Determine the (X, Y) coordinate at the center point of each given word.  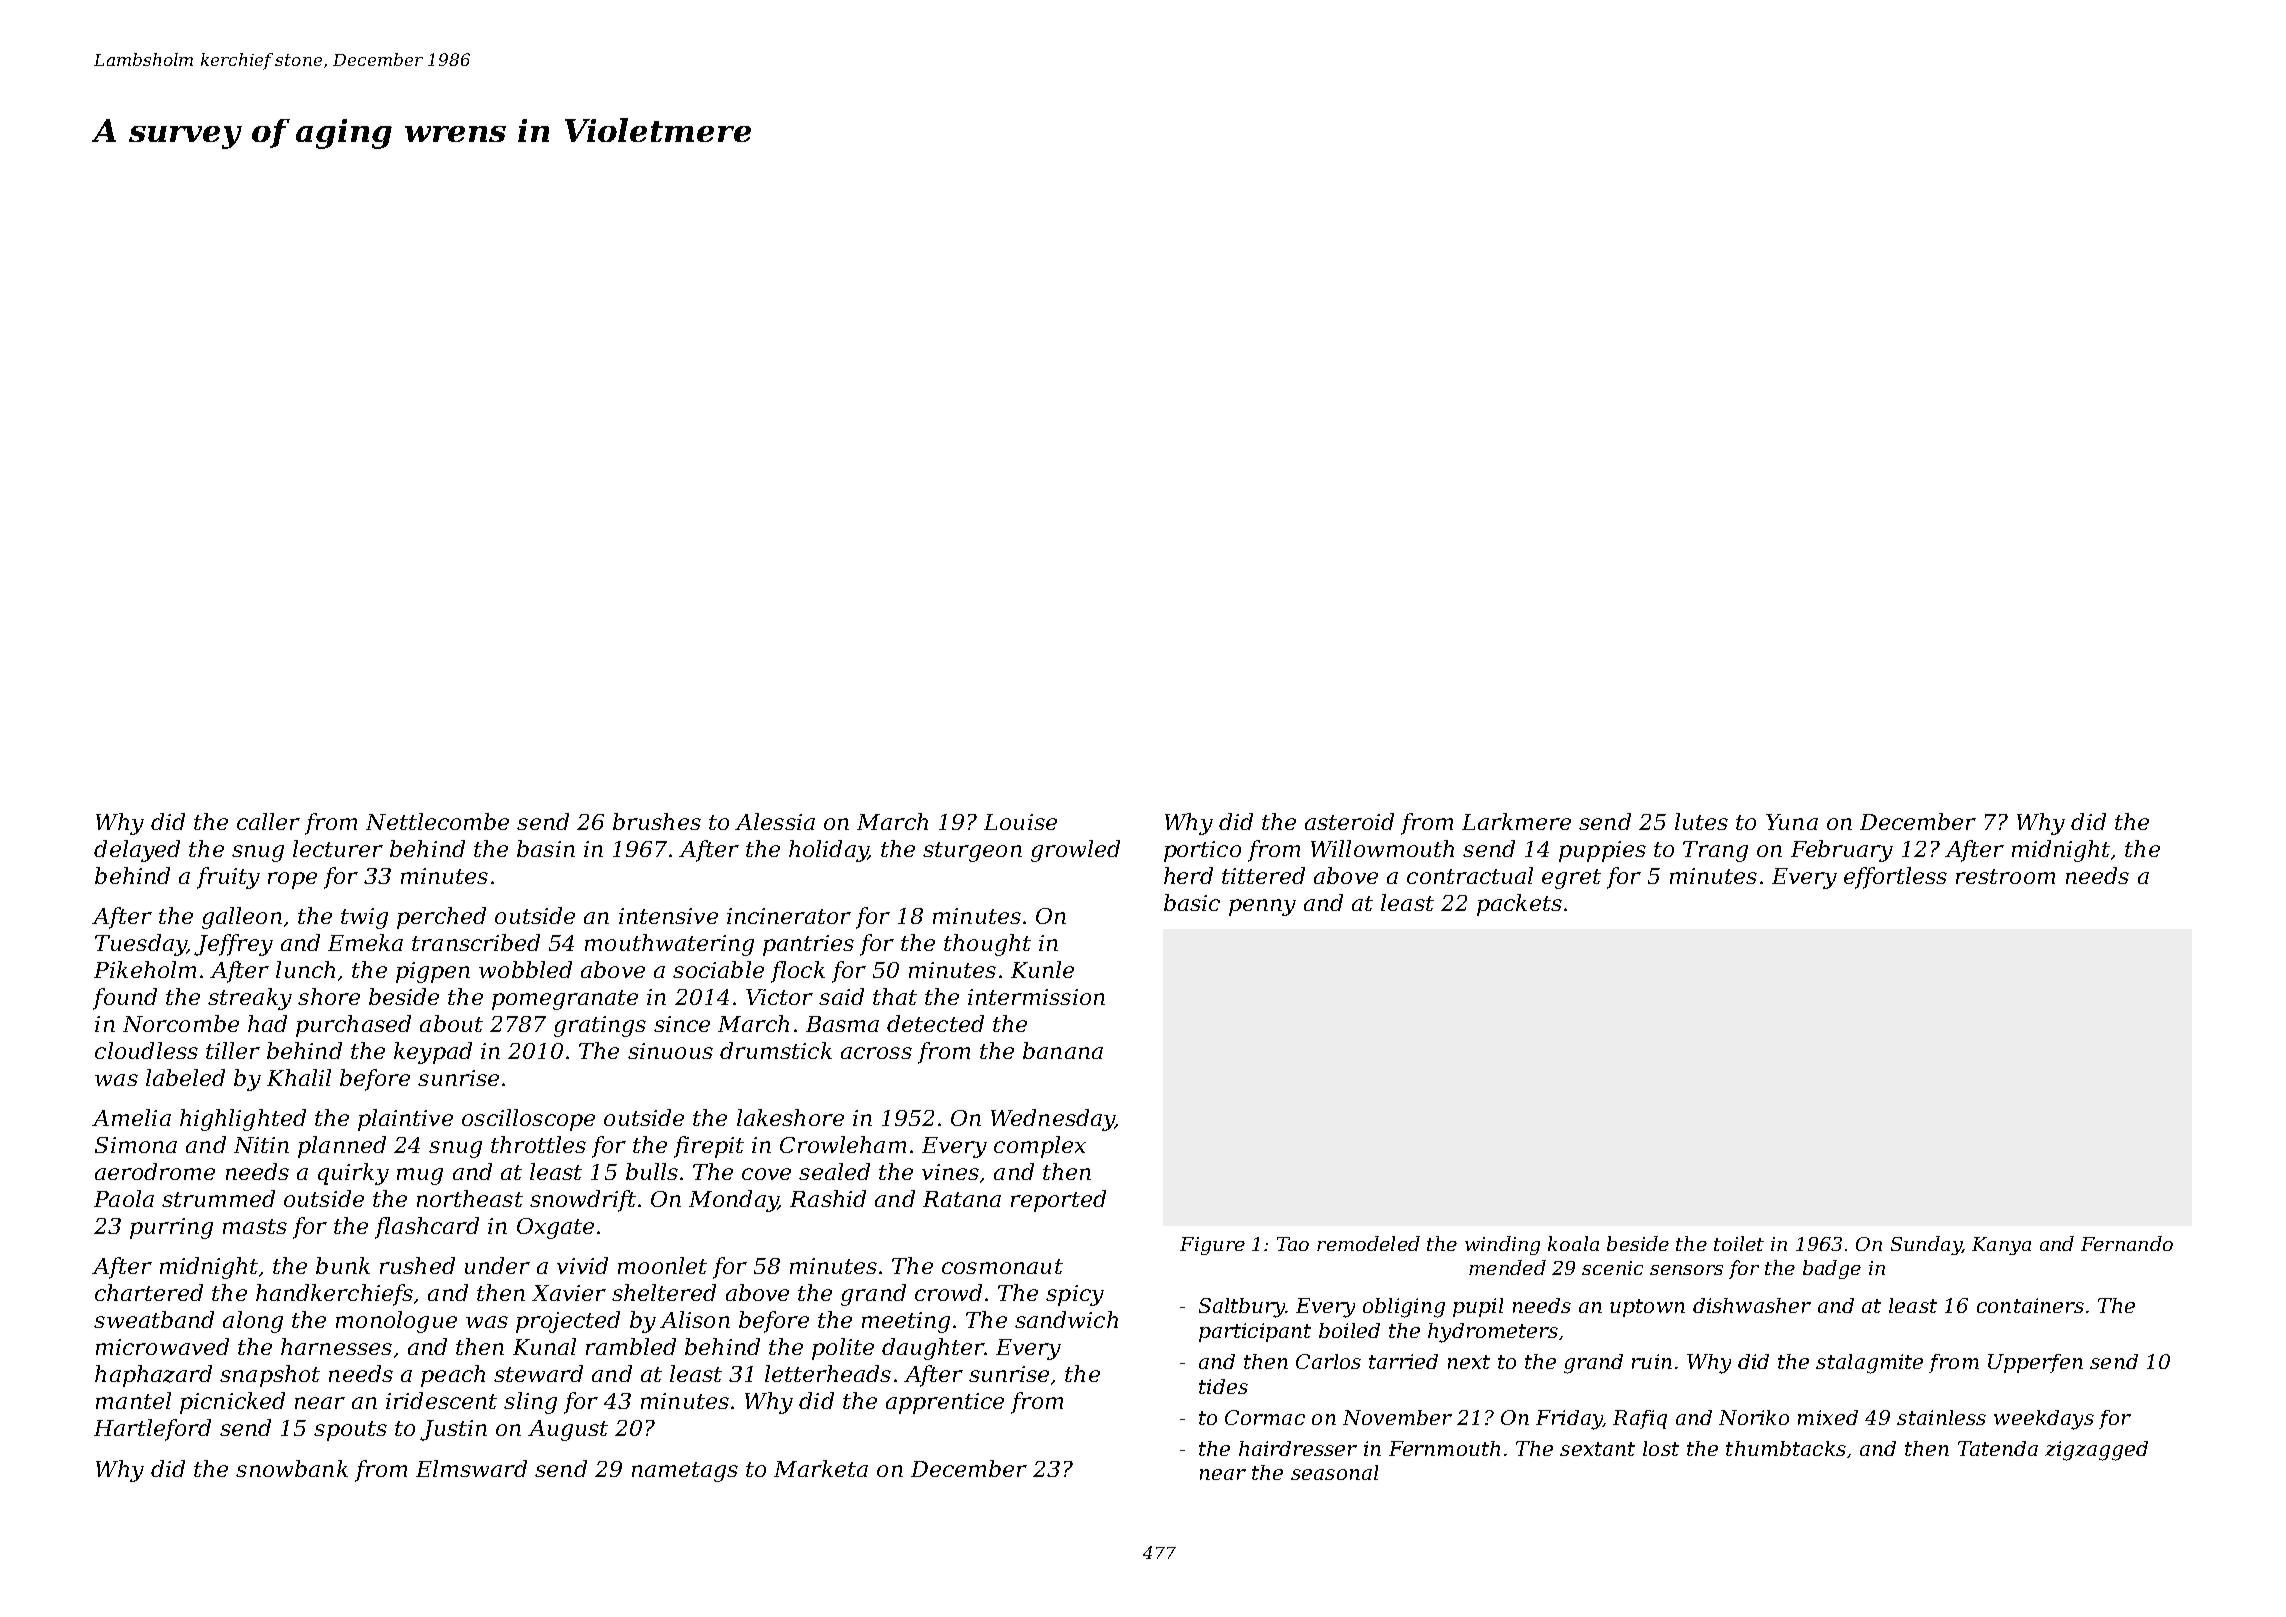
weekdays (2044, 1420)
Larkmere (1516, 821)
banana (1063, 1050)
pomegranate (565, 1000)
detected (935, 1023)
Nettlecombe (437, 821)
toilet (1739, 1243)
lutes (1701, 821)
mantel (133, 1400)
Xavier (569, 1293)
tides (1223, 1386)
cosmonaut (1002, 1266)
